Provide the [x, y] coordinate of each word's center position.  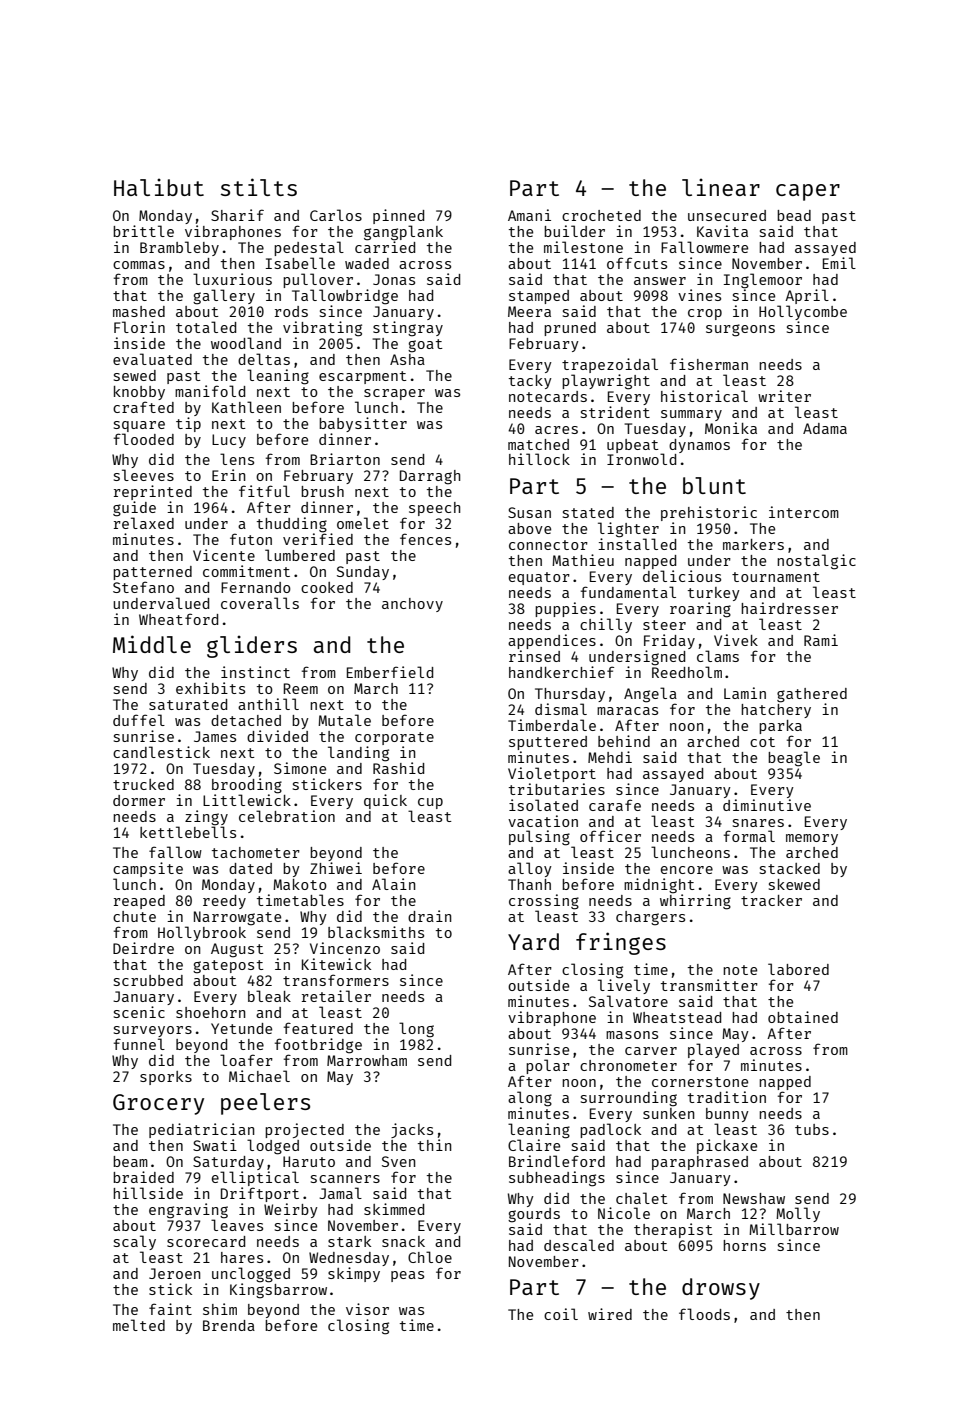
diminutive [767, 805]
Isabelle [300, 263]
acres [556, 430]
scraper [394, 394]
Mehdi [610, 757]
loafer [246, 1060]
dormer [139, 800]
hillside [148, 1193]
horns [744, 1245]
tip [188, 424]
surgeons [740, 330]
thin [435, 1145]
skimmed [394, 1209]
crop [705, 314]
